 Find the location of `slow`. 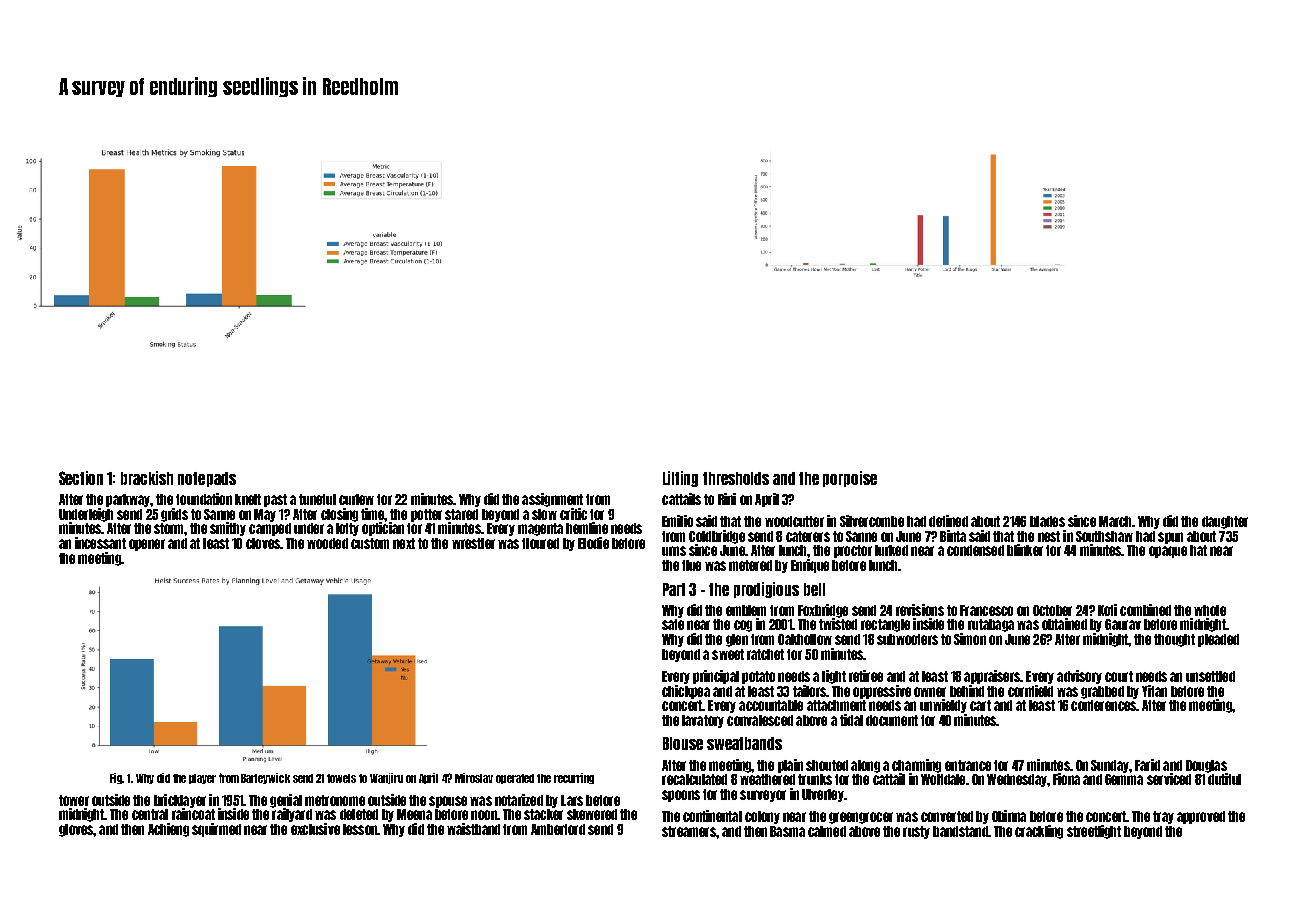

slow is located at coordinates (544, 514).
